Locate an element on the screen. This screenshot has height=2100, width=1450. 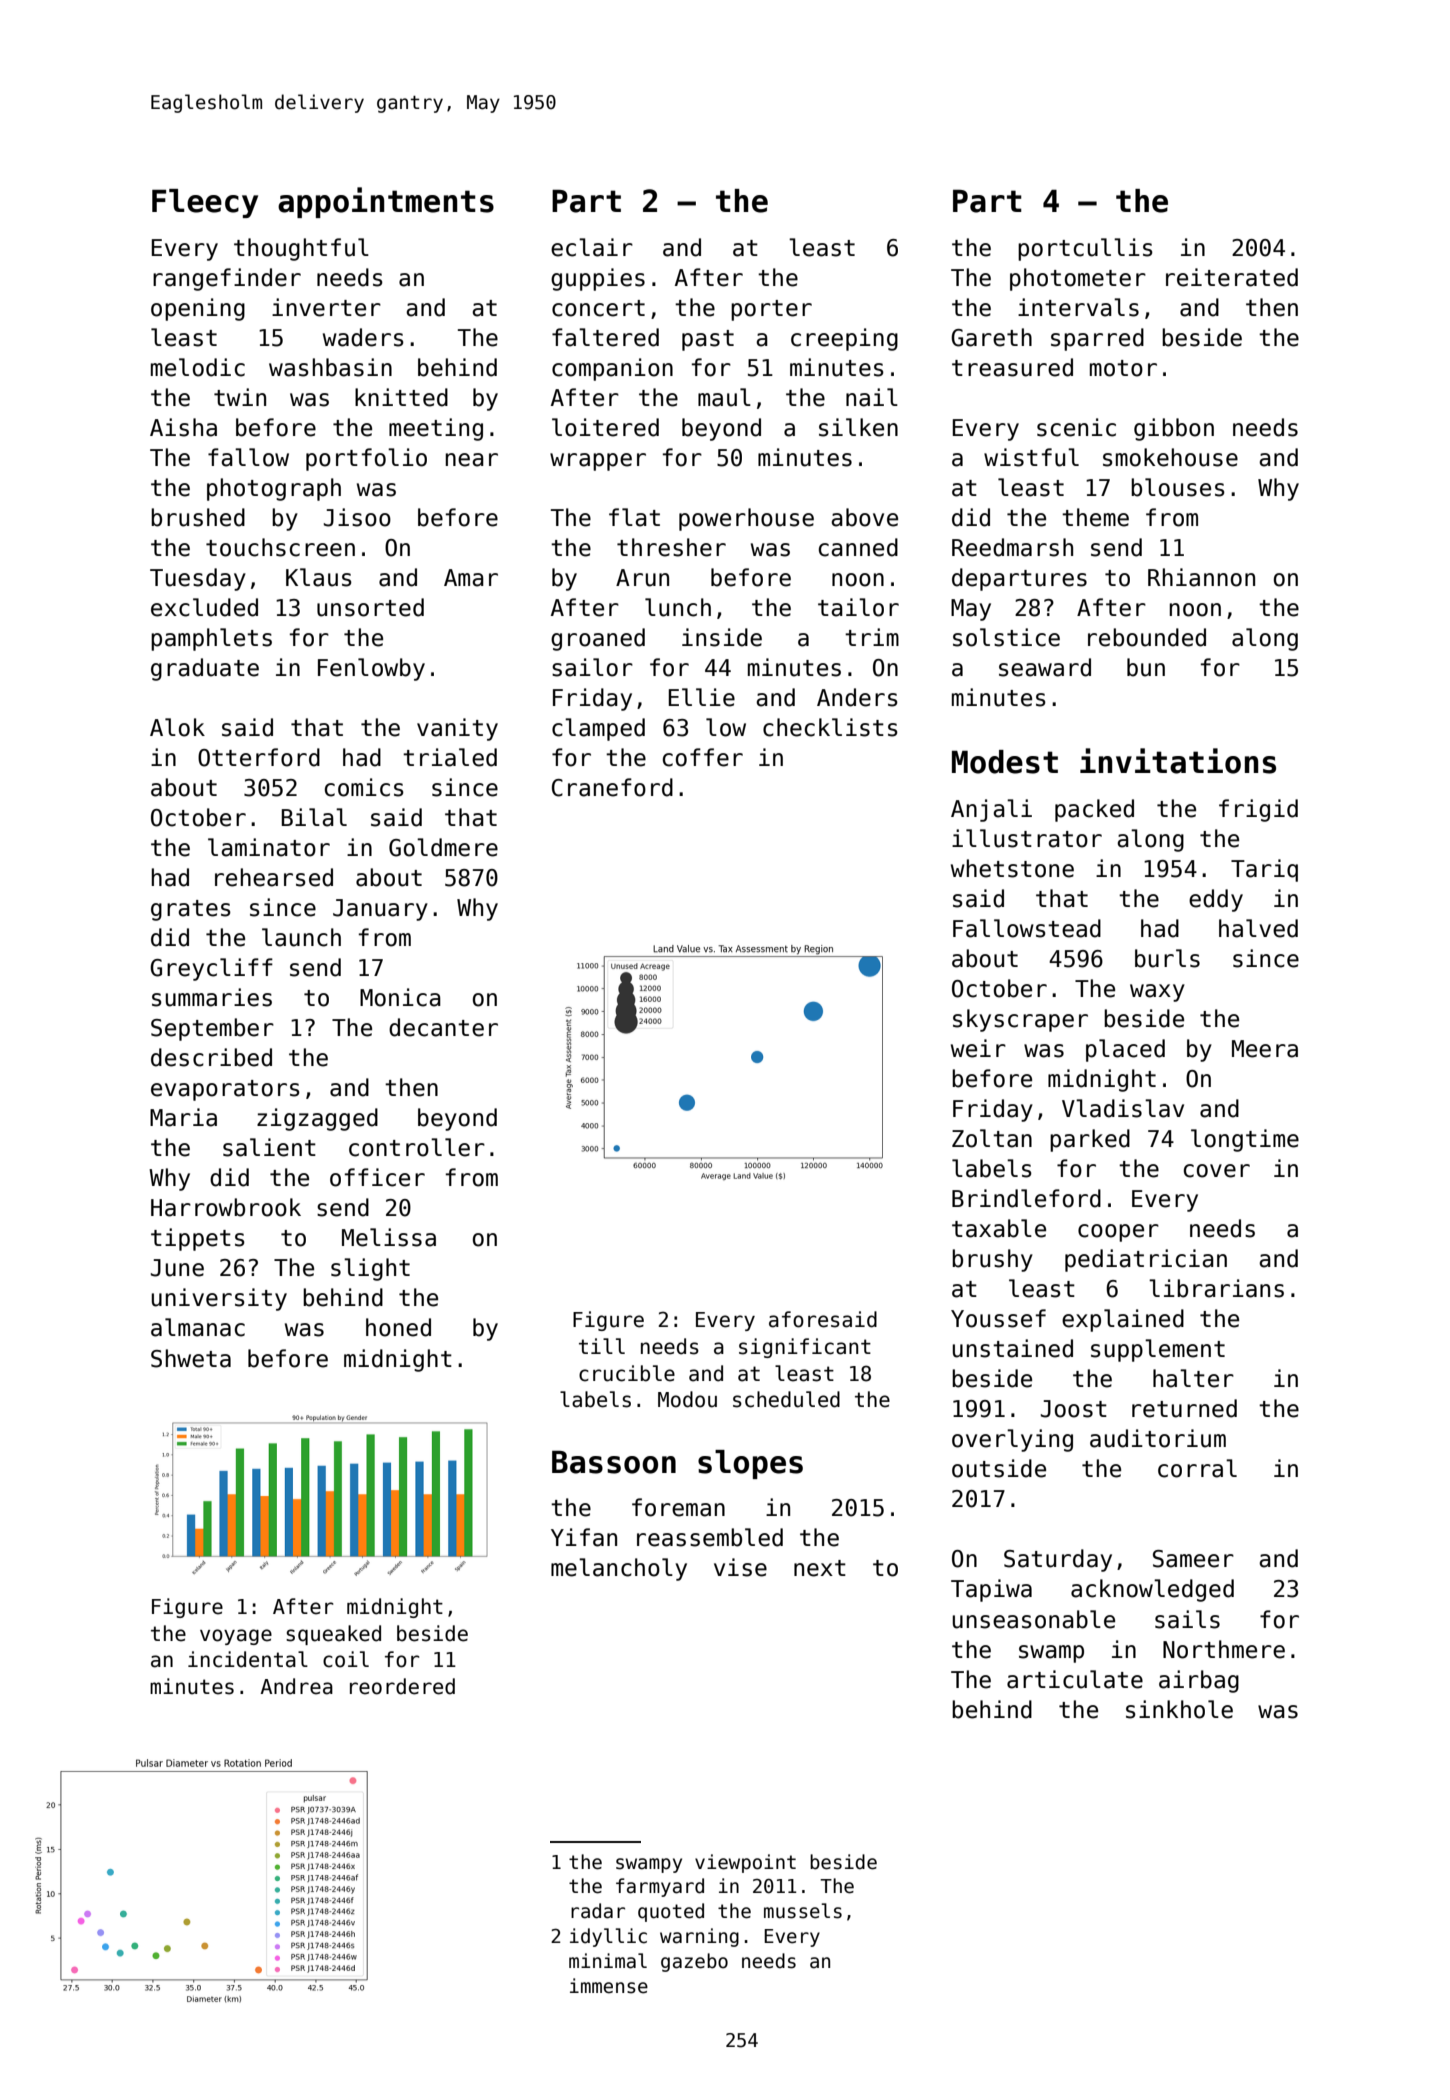
motor is located at coordinates (1123, 368).
